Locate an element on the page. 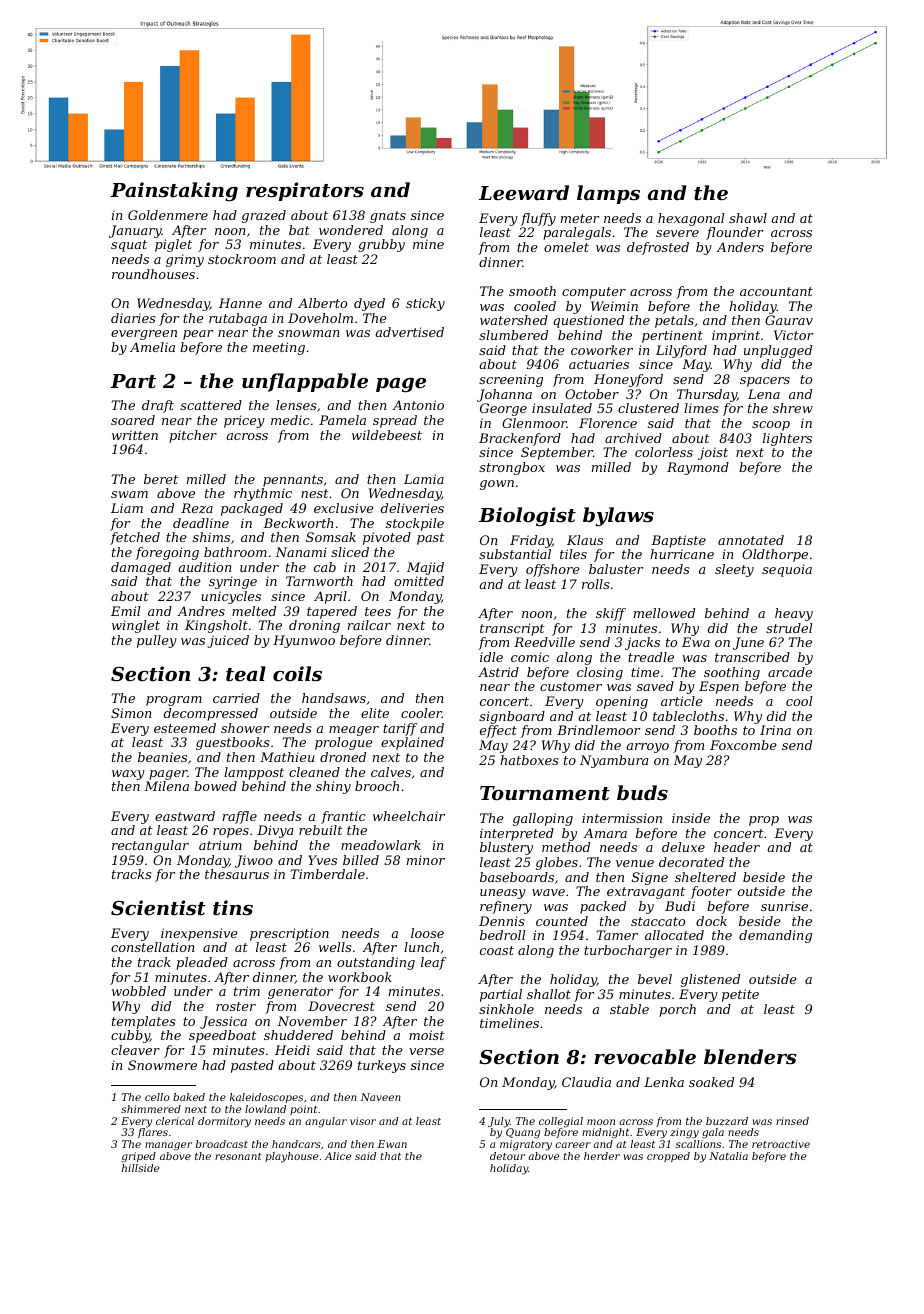  cello is located at coordinates (157, 1097).
